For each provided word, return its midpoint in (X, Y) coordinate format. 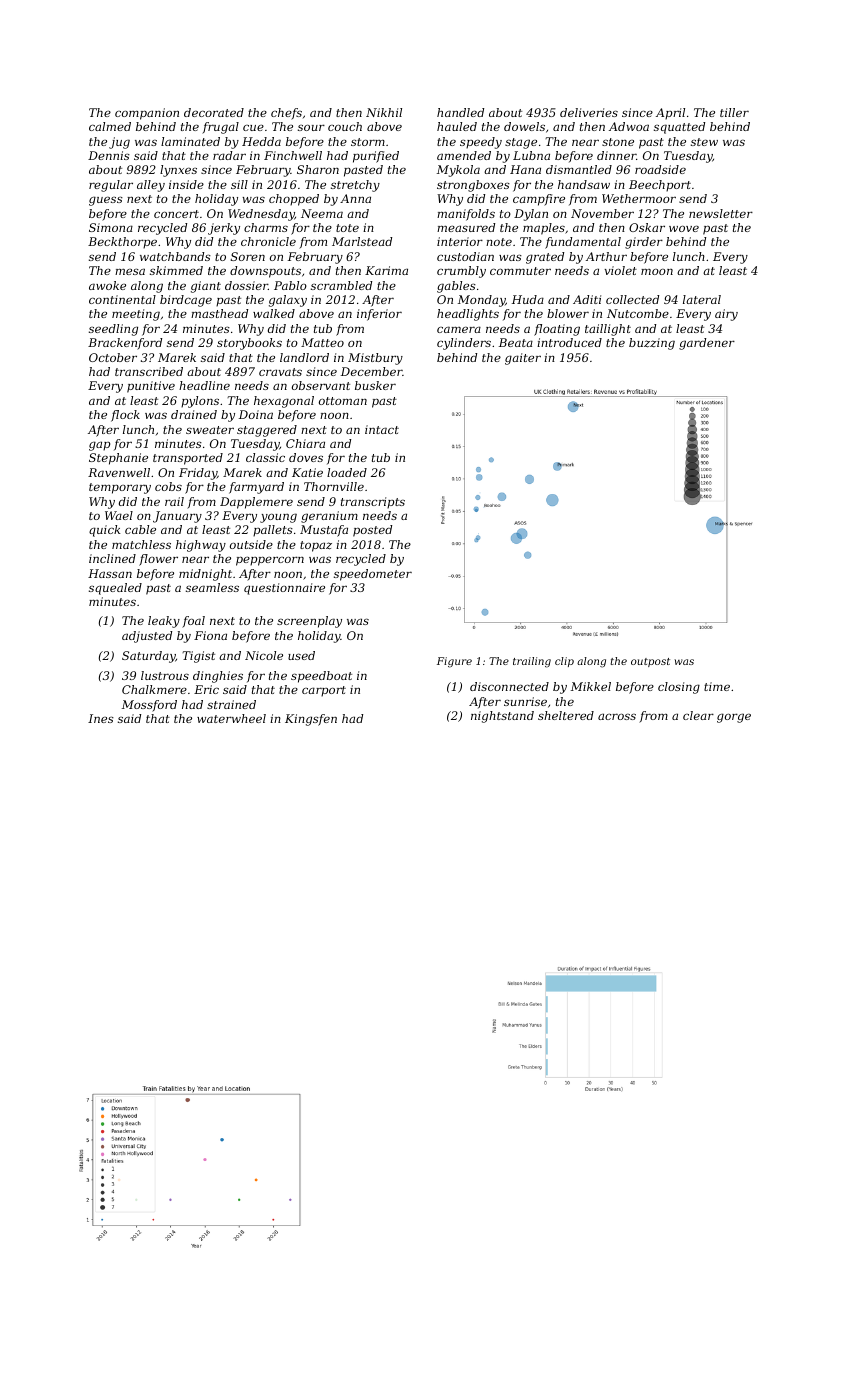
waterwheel (231, 718)
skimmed (176, 270)
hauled (457, 126)
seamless (212, 587)
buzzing (652, 344)
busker (375, 385)
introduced (569, 342)
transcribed (149, 371)
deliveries (589, 112)
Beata (516, 342)
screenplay (309, 622)
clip (564, 662)
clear (698, 715)
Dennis (109, 155)
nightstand (502, 717)
